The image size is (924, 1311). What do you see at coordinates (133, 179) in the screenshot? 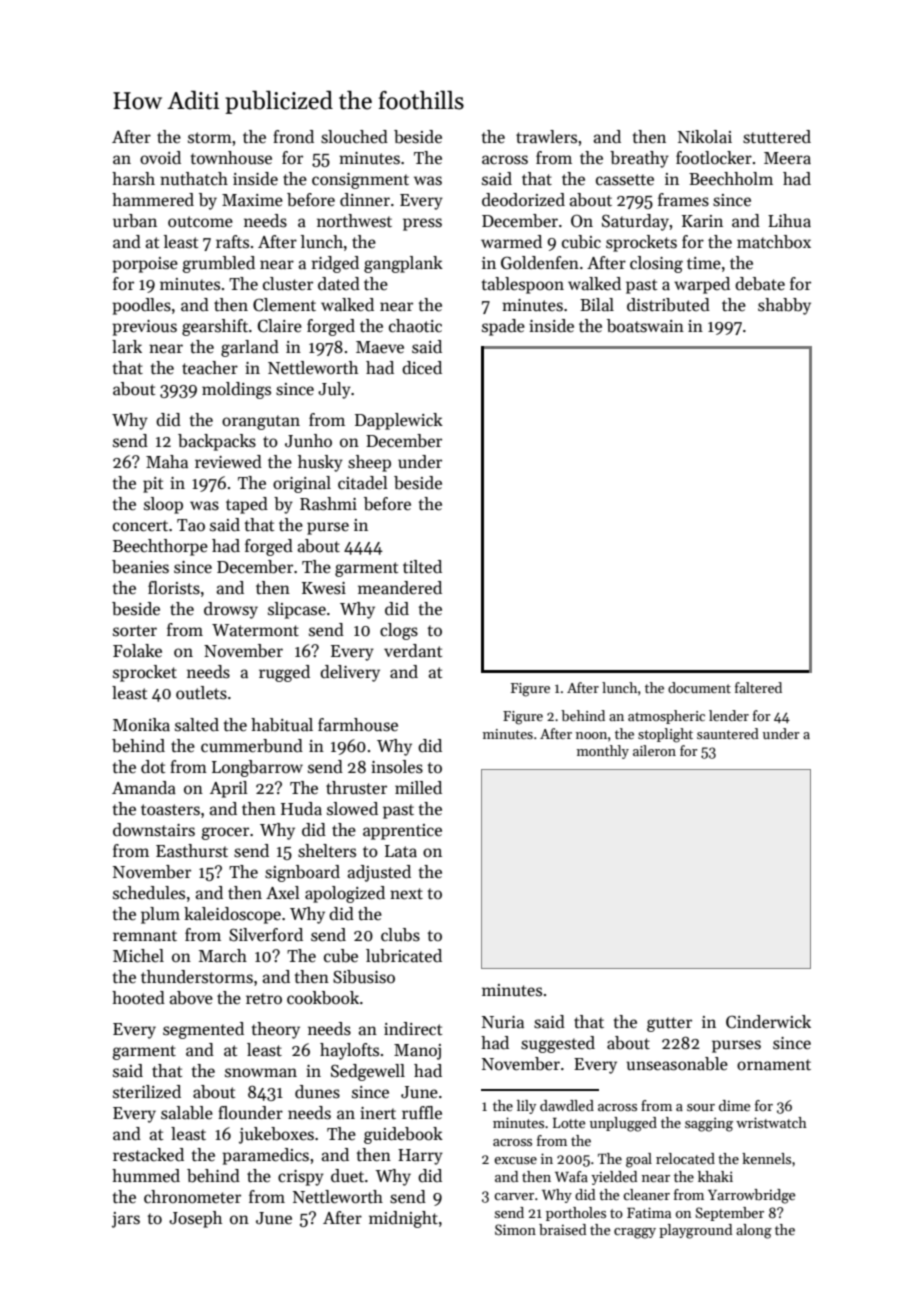
I see `harsh` at bounding box center [133, 179].
